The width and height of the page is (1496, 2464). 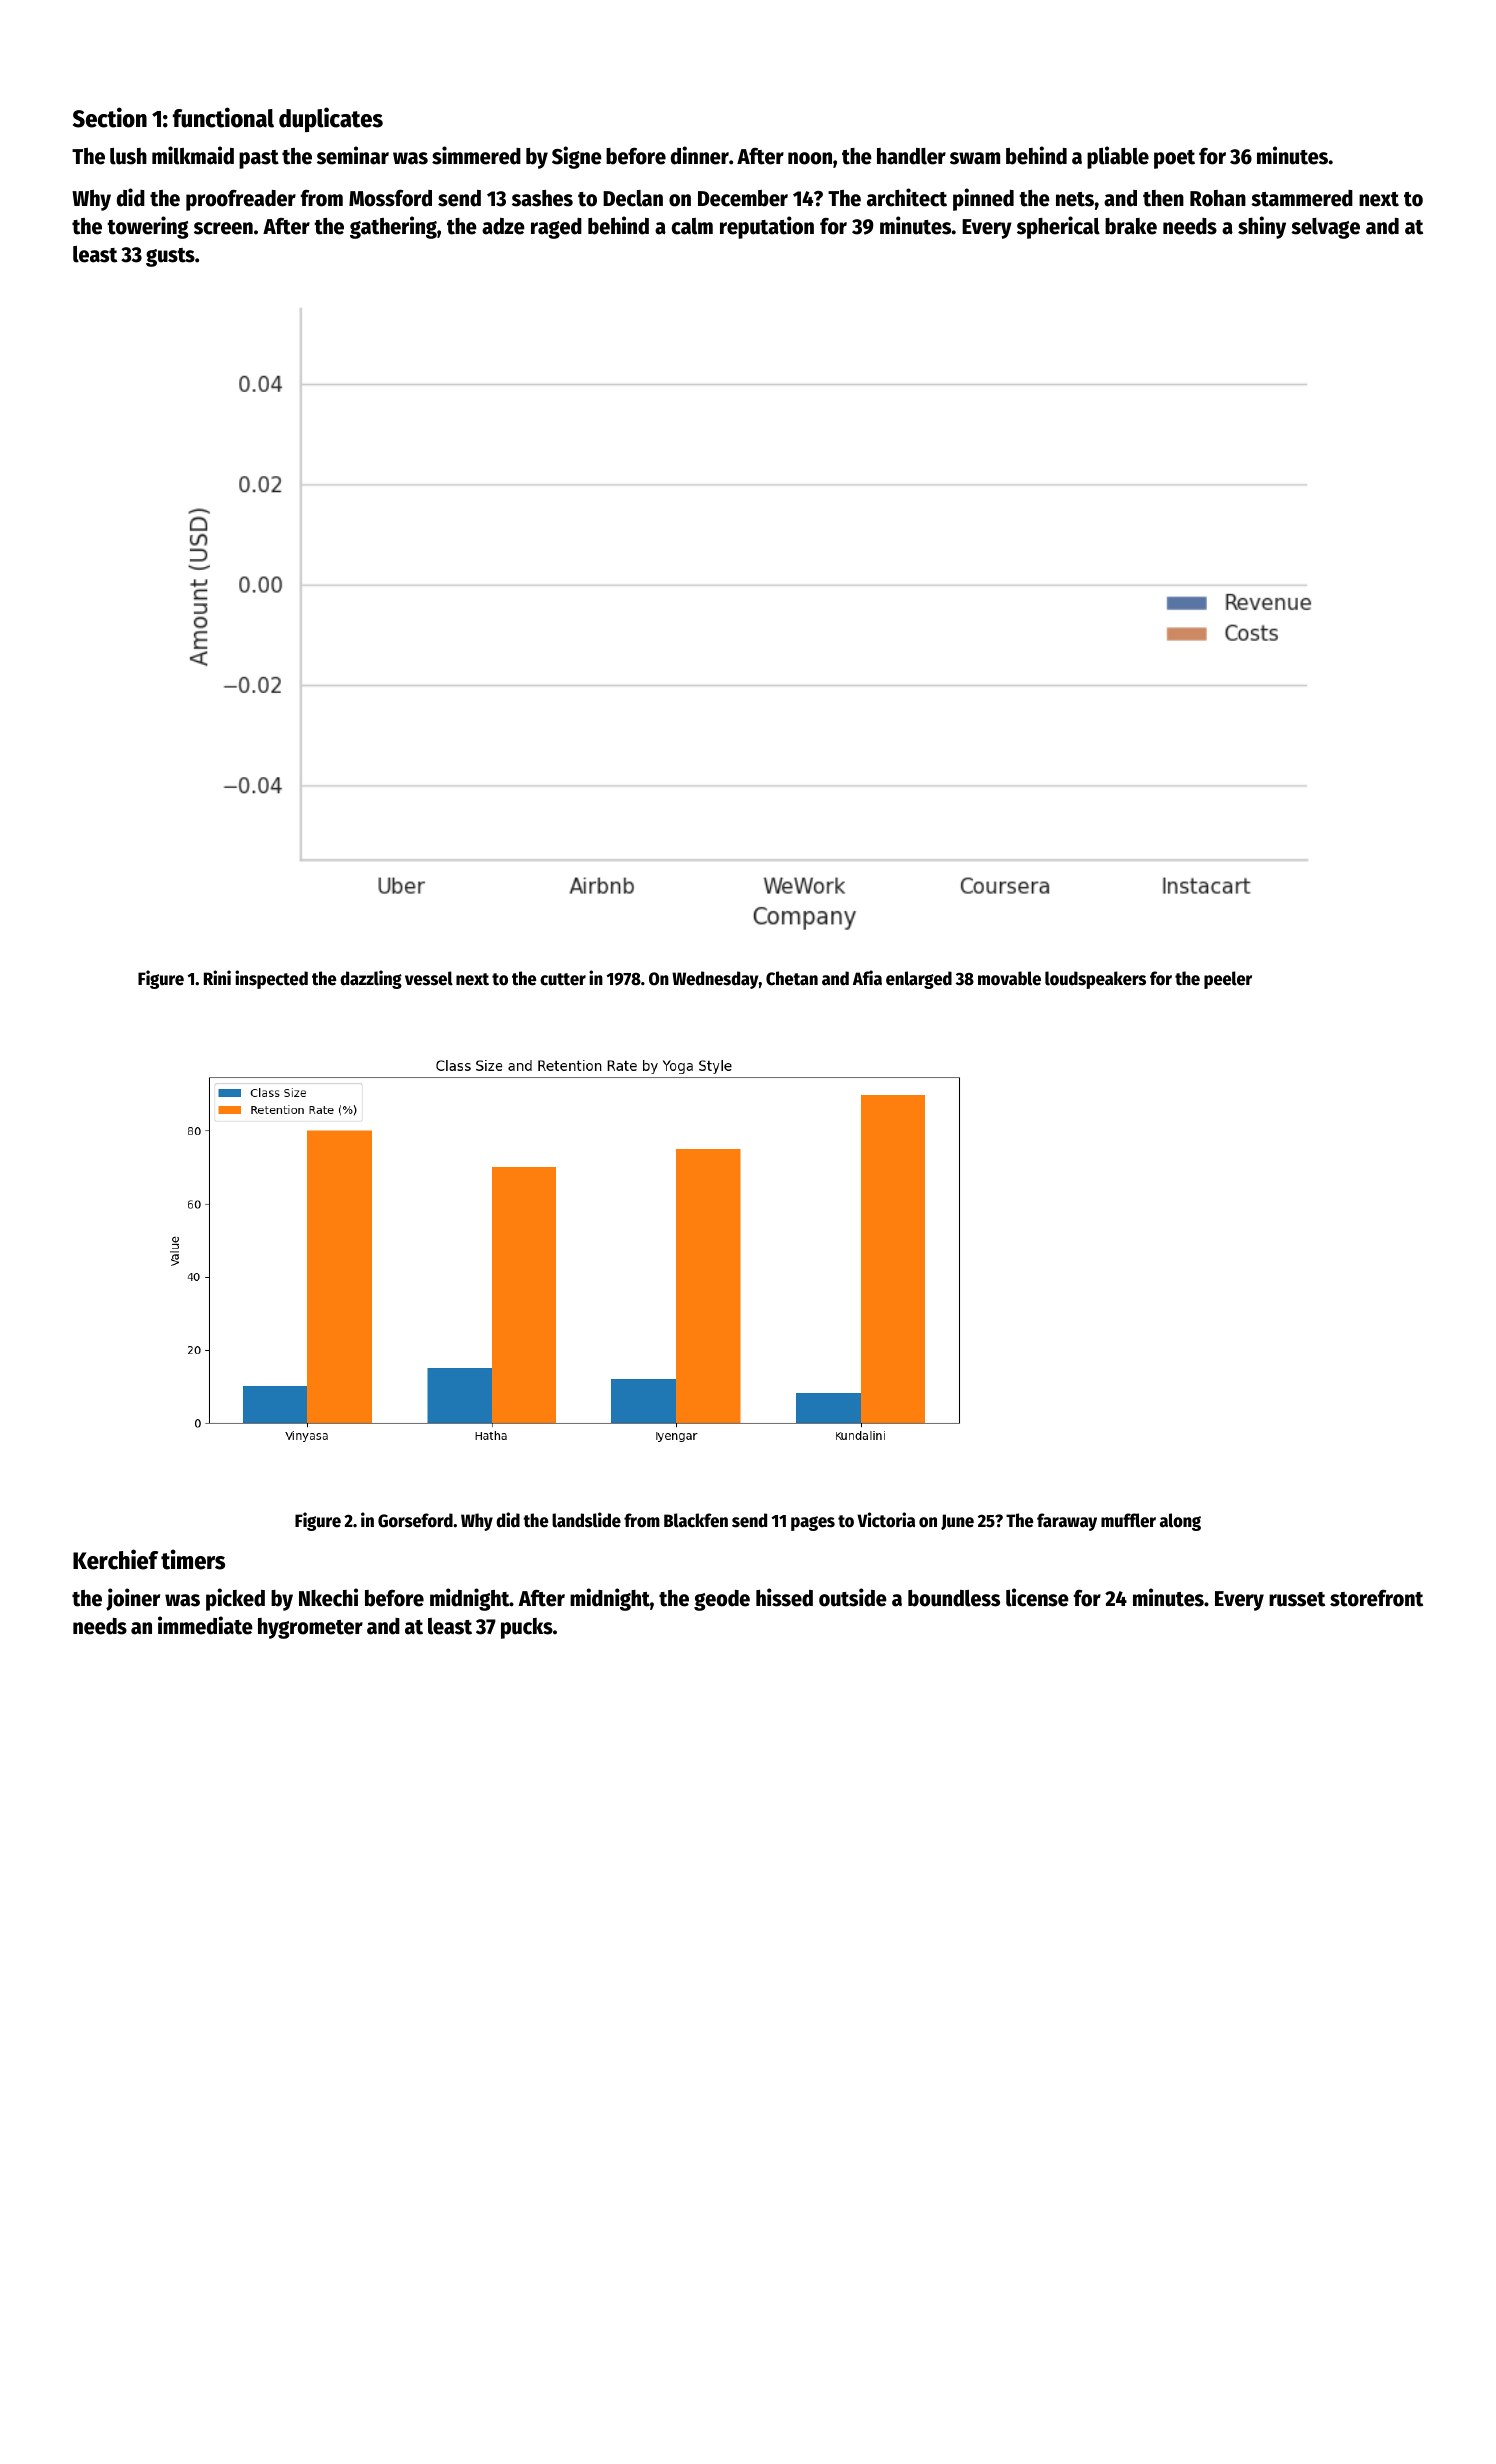 What do you see at coordinates (415, 1520) in the page?
I see `Gorseford` at bounding box center [415, 1520].
